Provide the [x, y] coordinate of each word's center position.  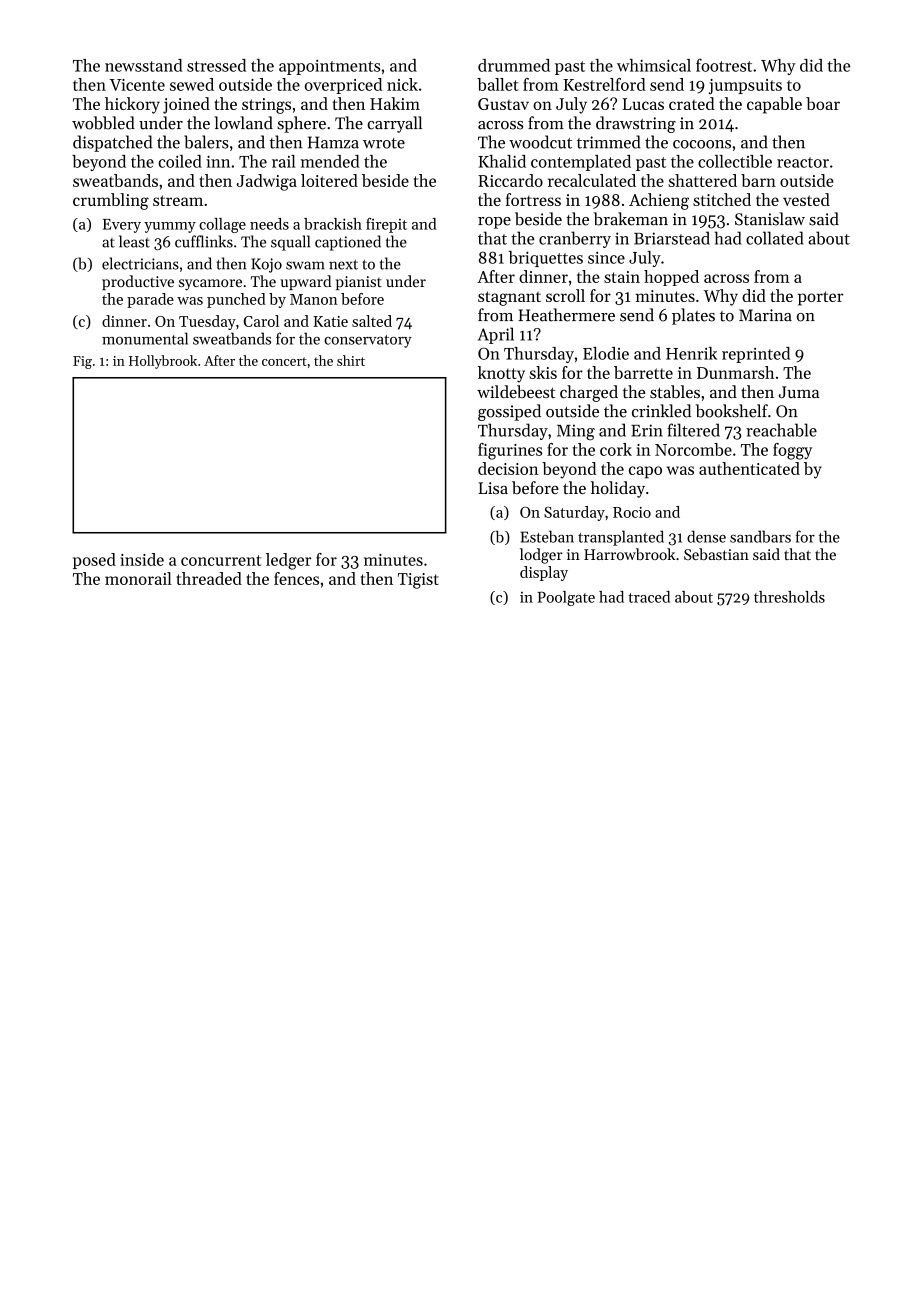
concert [284, 361]
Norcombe [693, 449]
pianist [359, 283]
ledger [288, 561]
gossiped [509, 412]
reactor [803, 162]
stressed [216, 65]
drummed [514, 65]
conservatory [368, 341]
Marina [765, 315]
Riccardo [510, 180]
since [606, 258]
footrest [724, 65]
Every [122, 226]
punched [236, 300]
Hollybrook [163, 362]
